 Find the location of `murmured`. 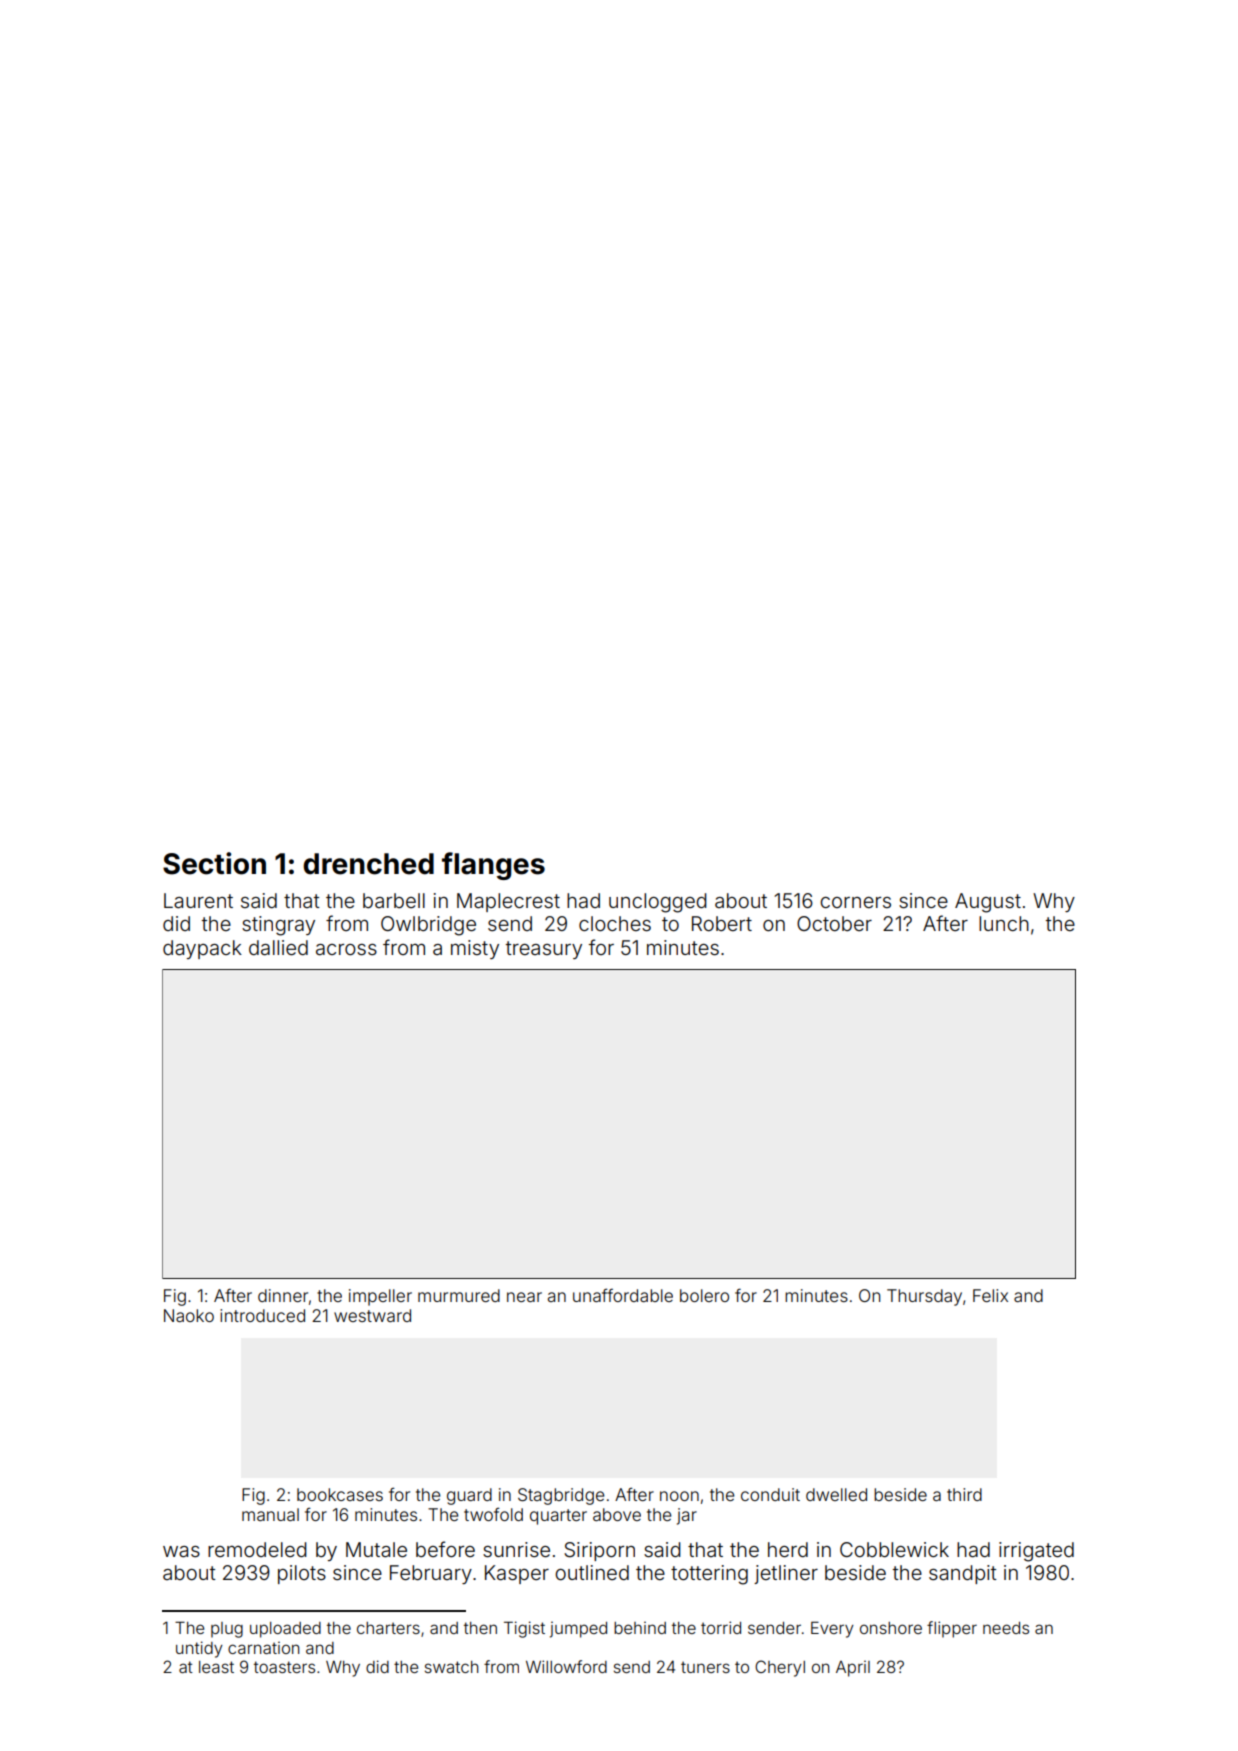

murmured is located at coordinates (459, 1295).
